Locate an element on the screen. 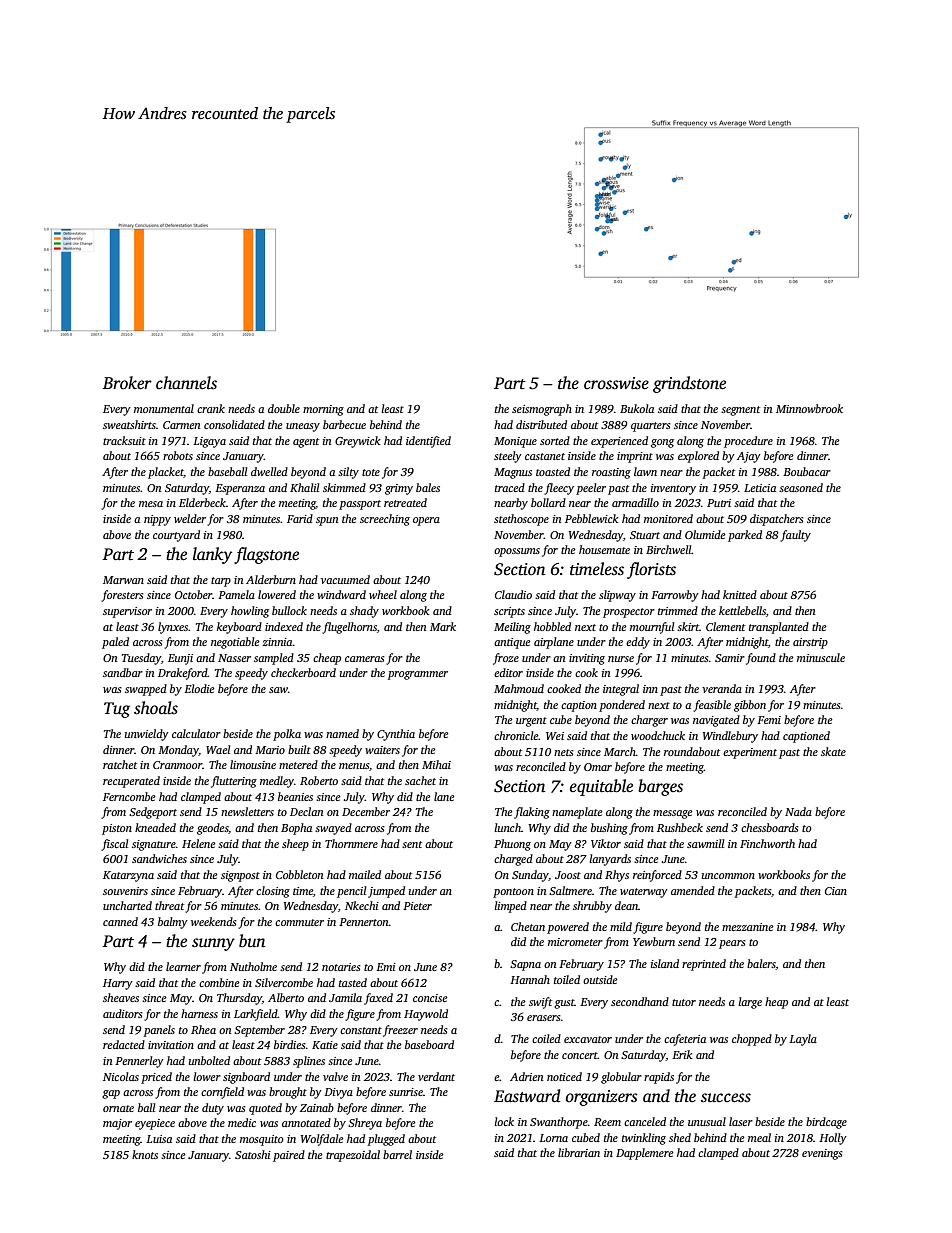 The height and width of the screenshot is (1233, 952). procedure is located at coordinates (748, 442).
